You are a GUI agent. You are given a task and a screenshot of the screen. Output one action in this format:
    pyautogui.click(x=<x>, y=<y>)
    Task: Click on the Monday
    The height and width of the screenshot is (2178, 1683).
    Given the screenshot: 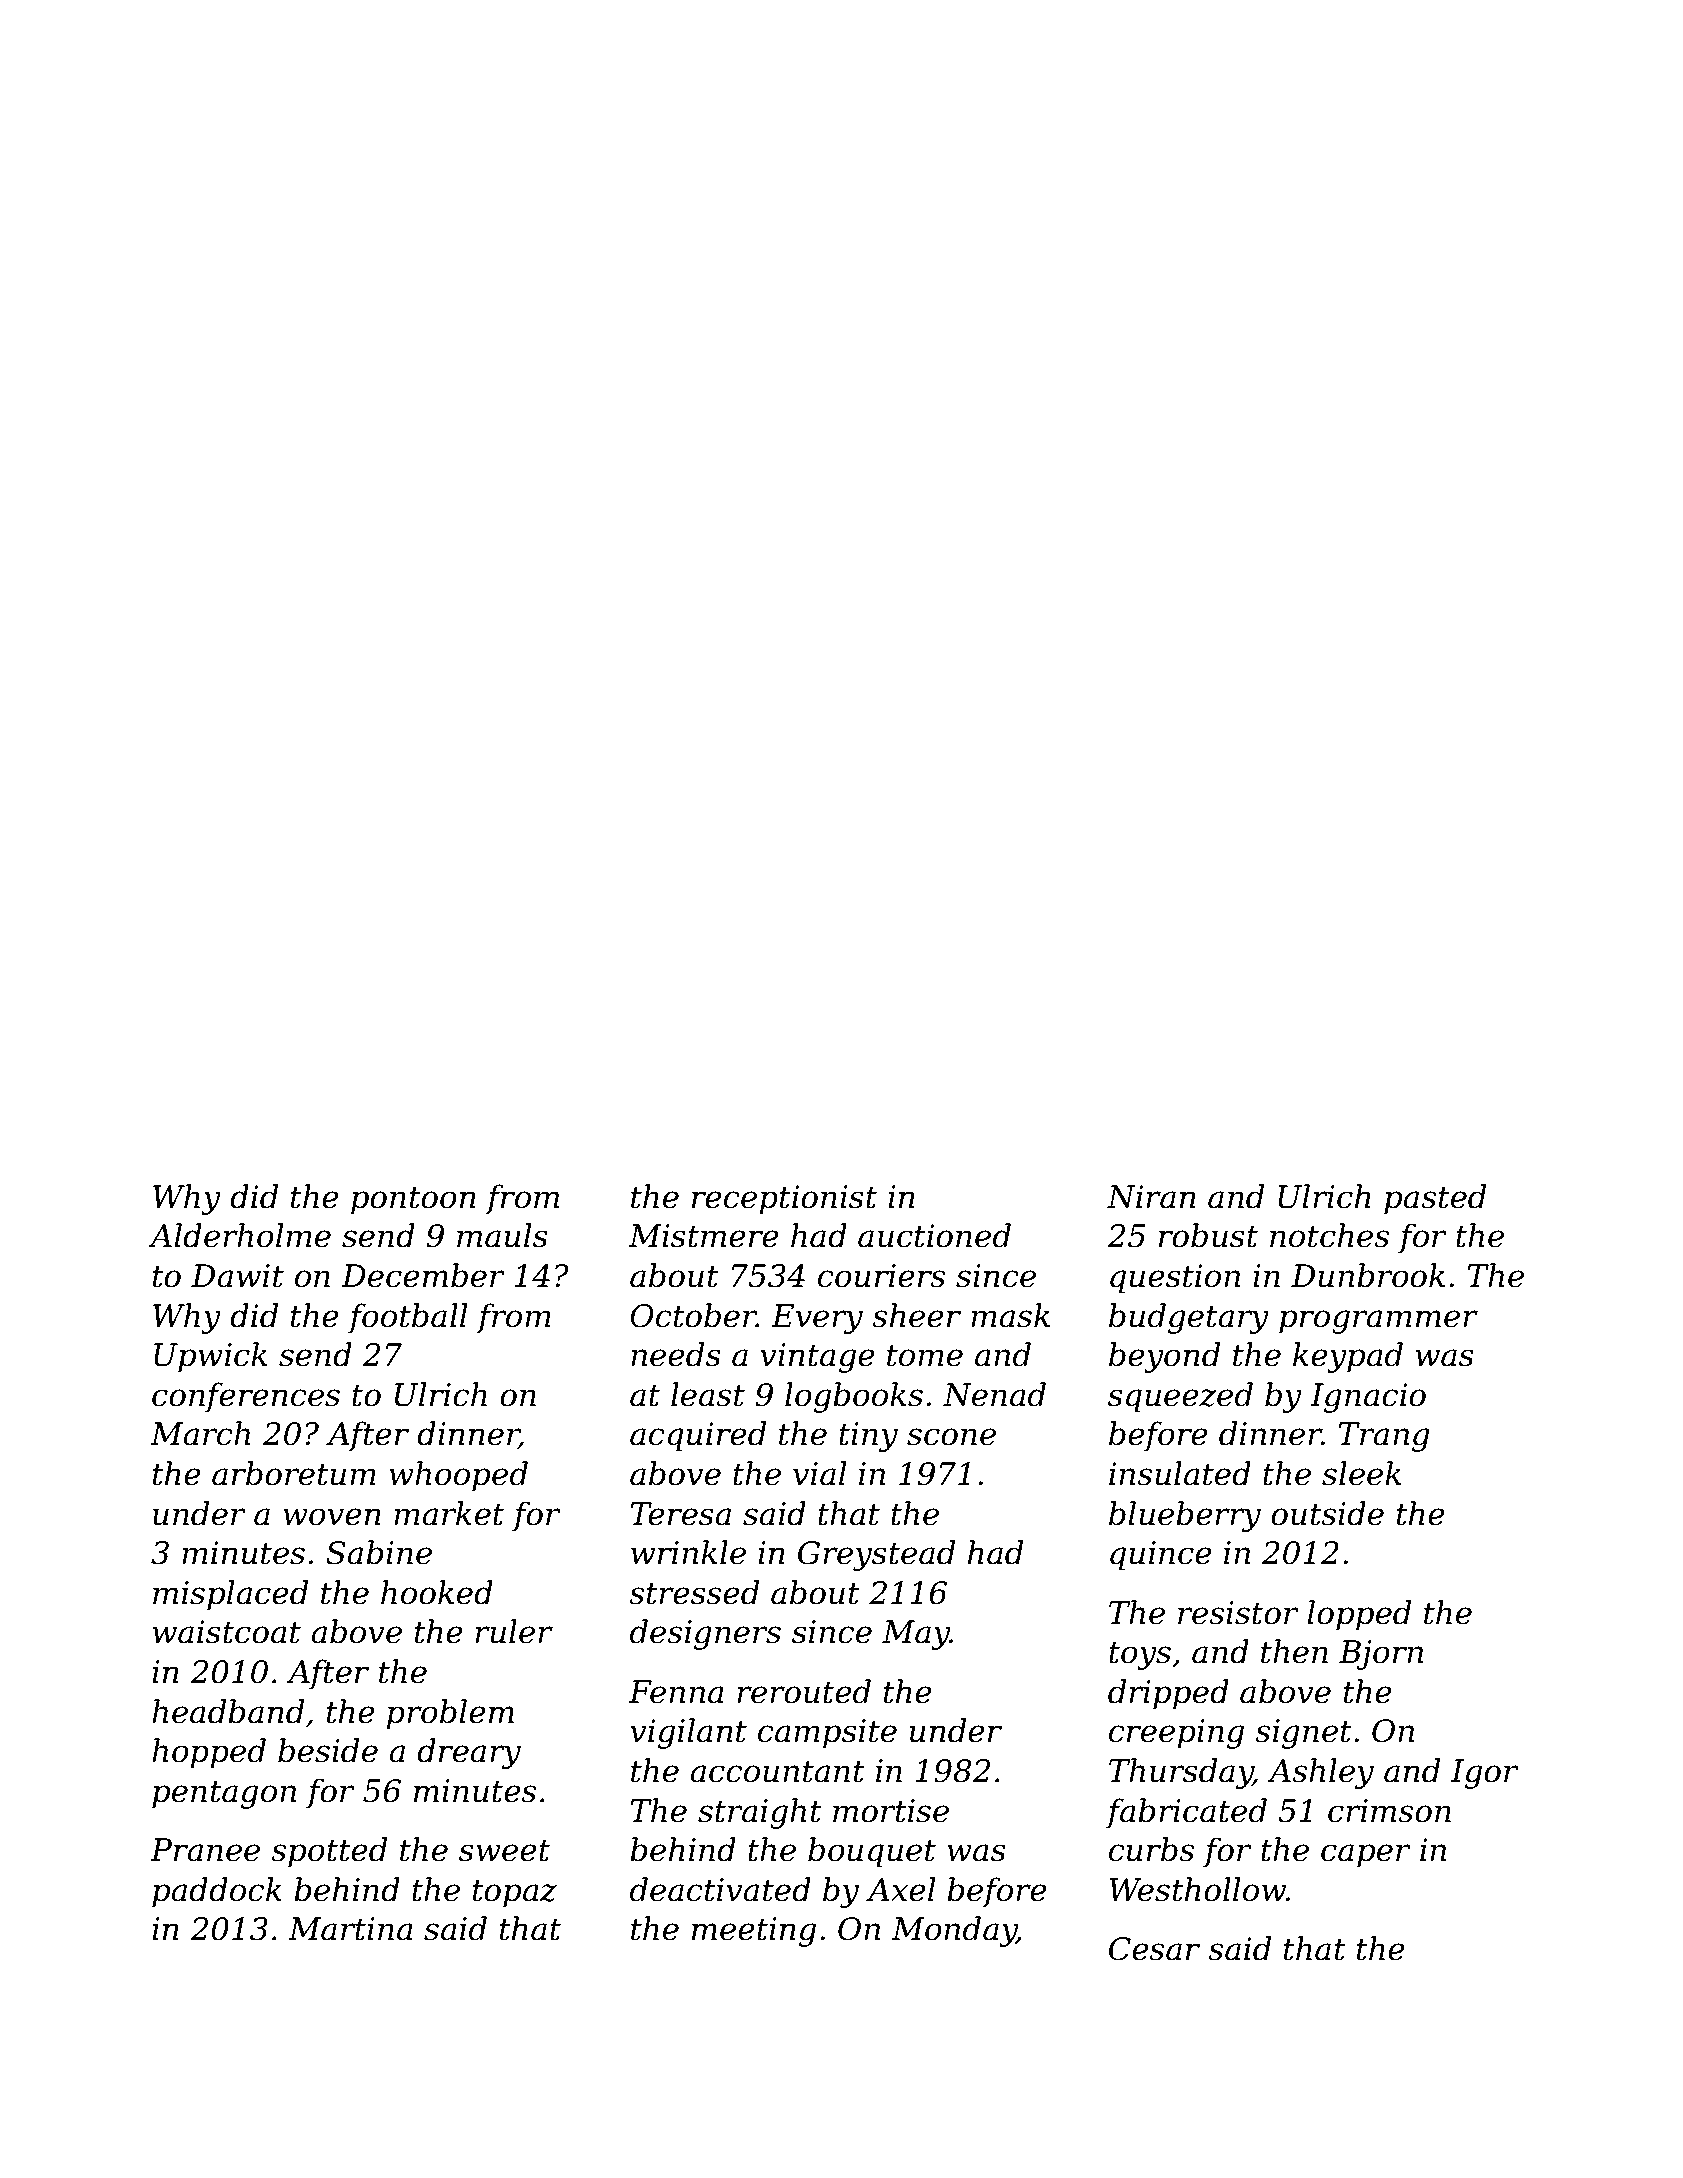 What is the action you would take?
    pyautogui.click(x=954, y=1931)
